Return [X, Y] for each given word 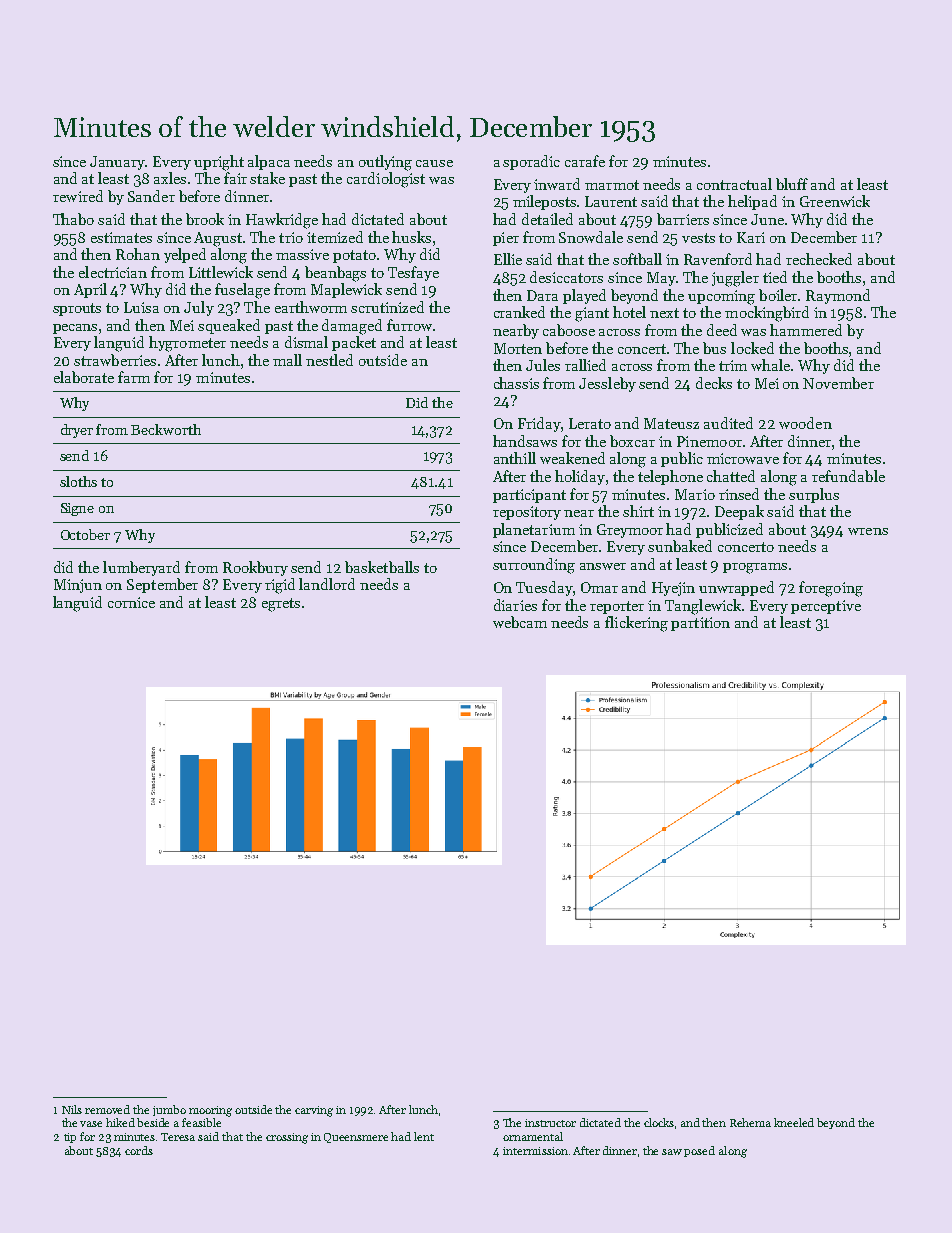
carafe [585, 161]
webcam [520, 622]
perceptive [826, 607]
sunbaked [680, 546]
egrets [281, 605]
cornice [131, 602]
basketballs [382, 567]
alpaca [269, 162]
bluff [792, 184]
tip [70, 1138]
